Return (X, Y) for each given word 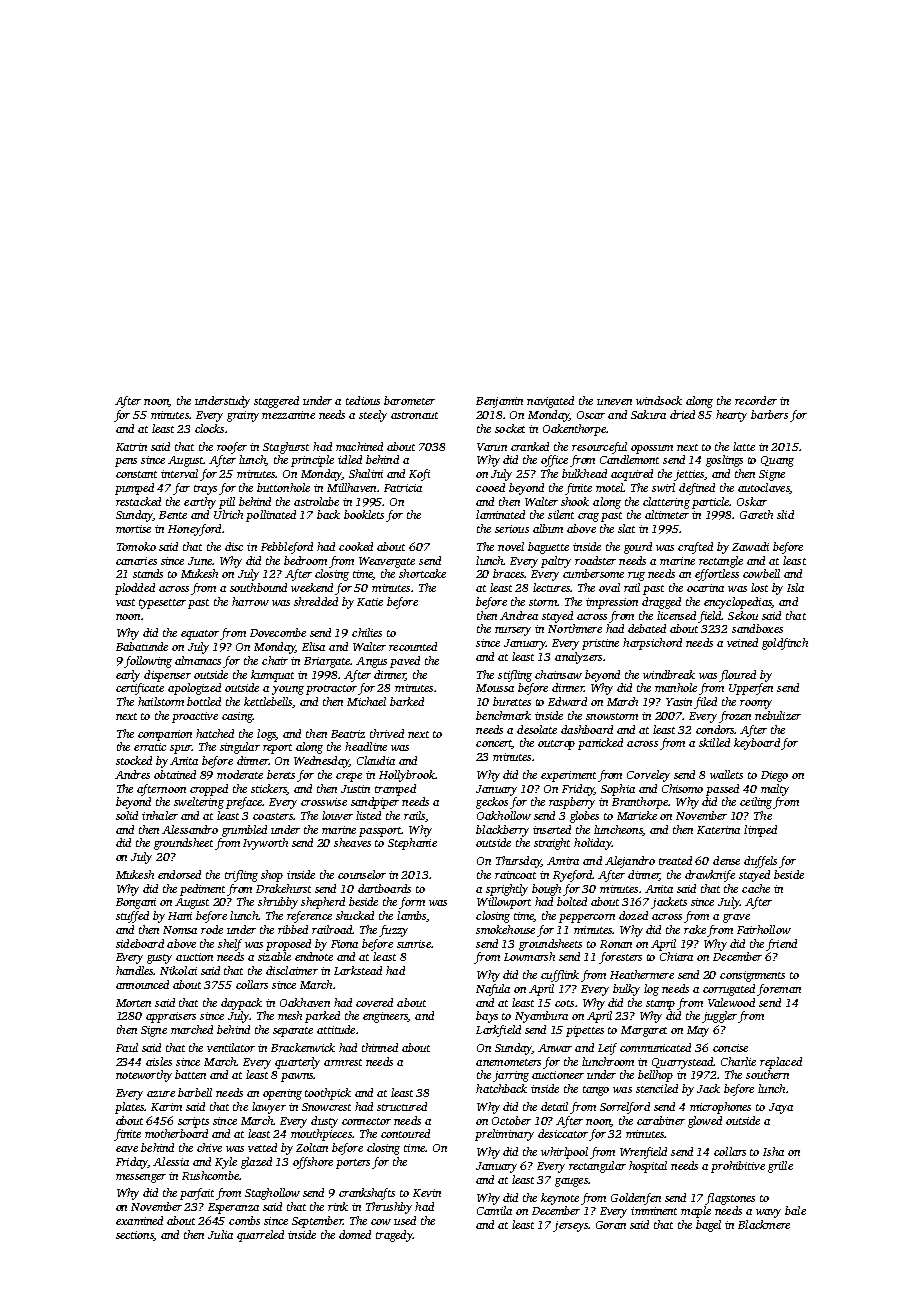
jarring (511, 1076)
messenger (141, 1178)
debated (647, 628)
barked (407, 701)
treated (675, 860)
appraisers (171, 1017)
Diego (774, 776)
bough (546, 890)
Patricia (403, 488)
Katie (370, 602)
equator (200, 635)
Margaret (644, 1031)
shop (272, 876)
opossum (652, 449)
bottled (204, 701)
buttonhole (283, 487)
